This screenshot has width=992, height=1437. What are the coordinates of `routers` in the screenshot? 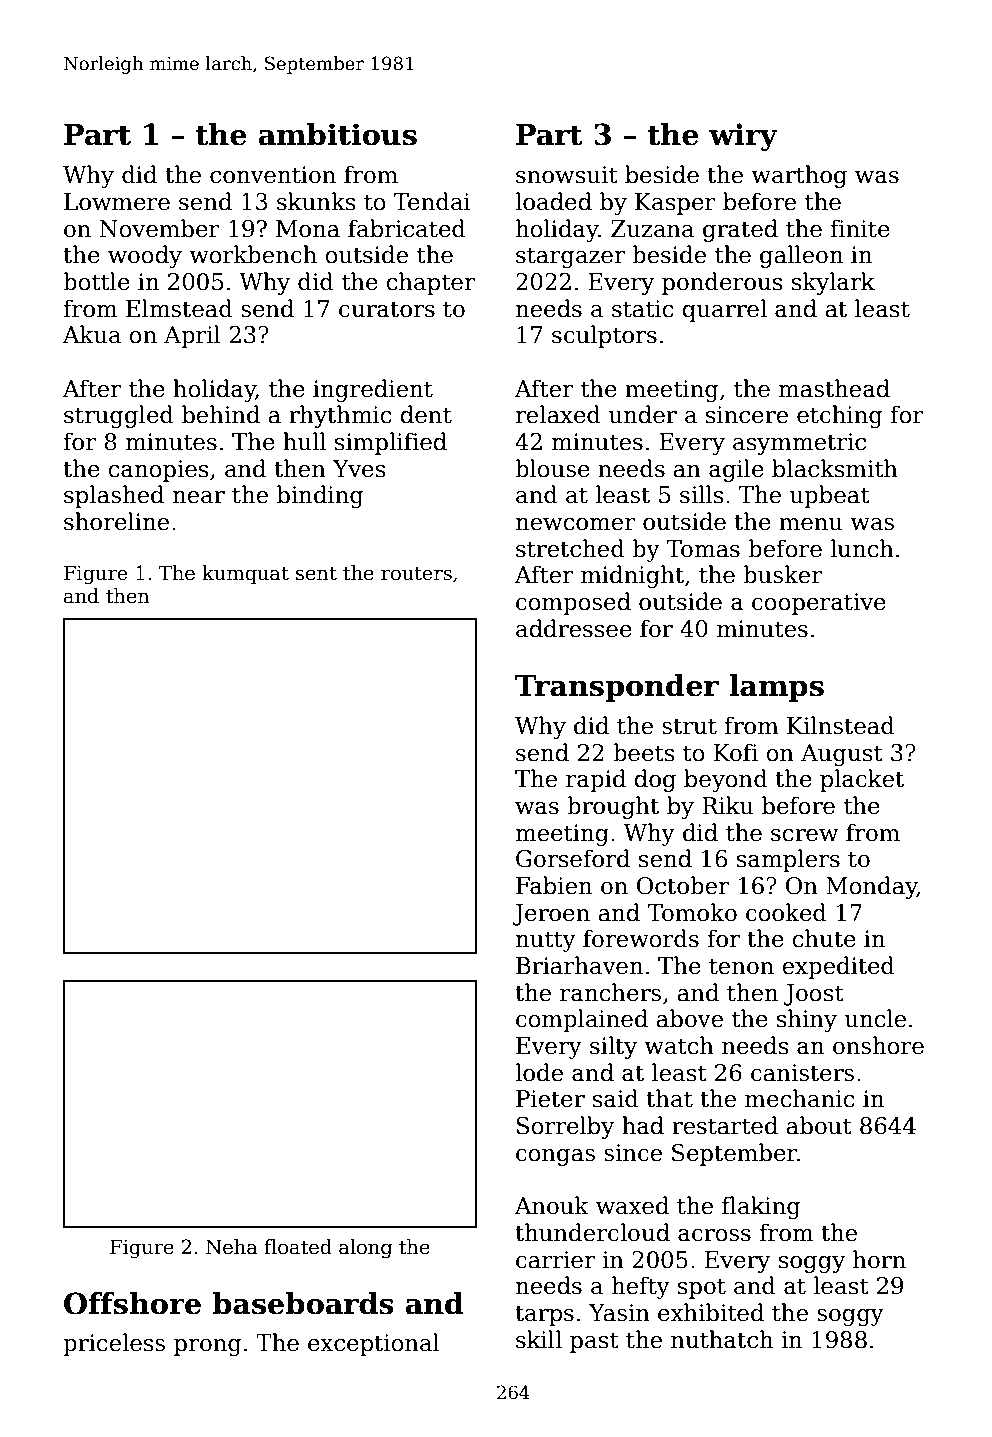 It's located at (416, 574).
